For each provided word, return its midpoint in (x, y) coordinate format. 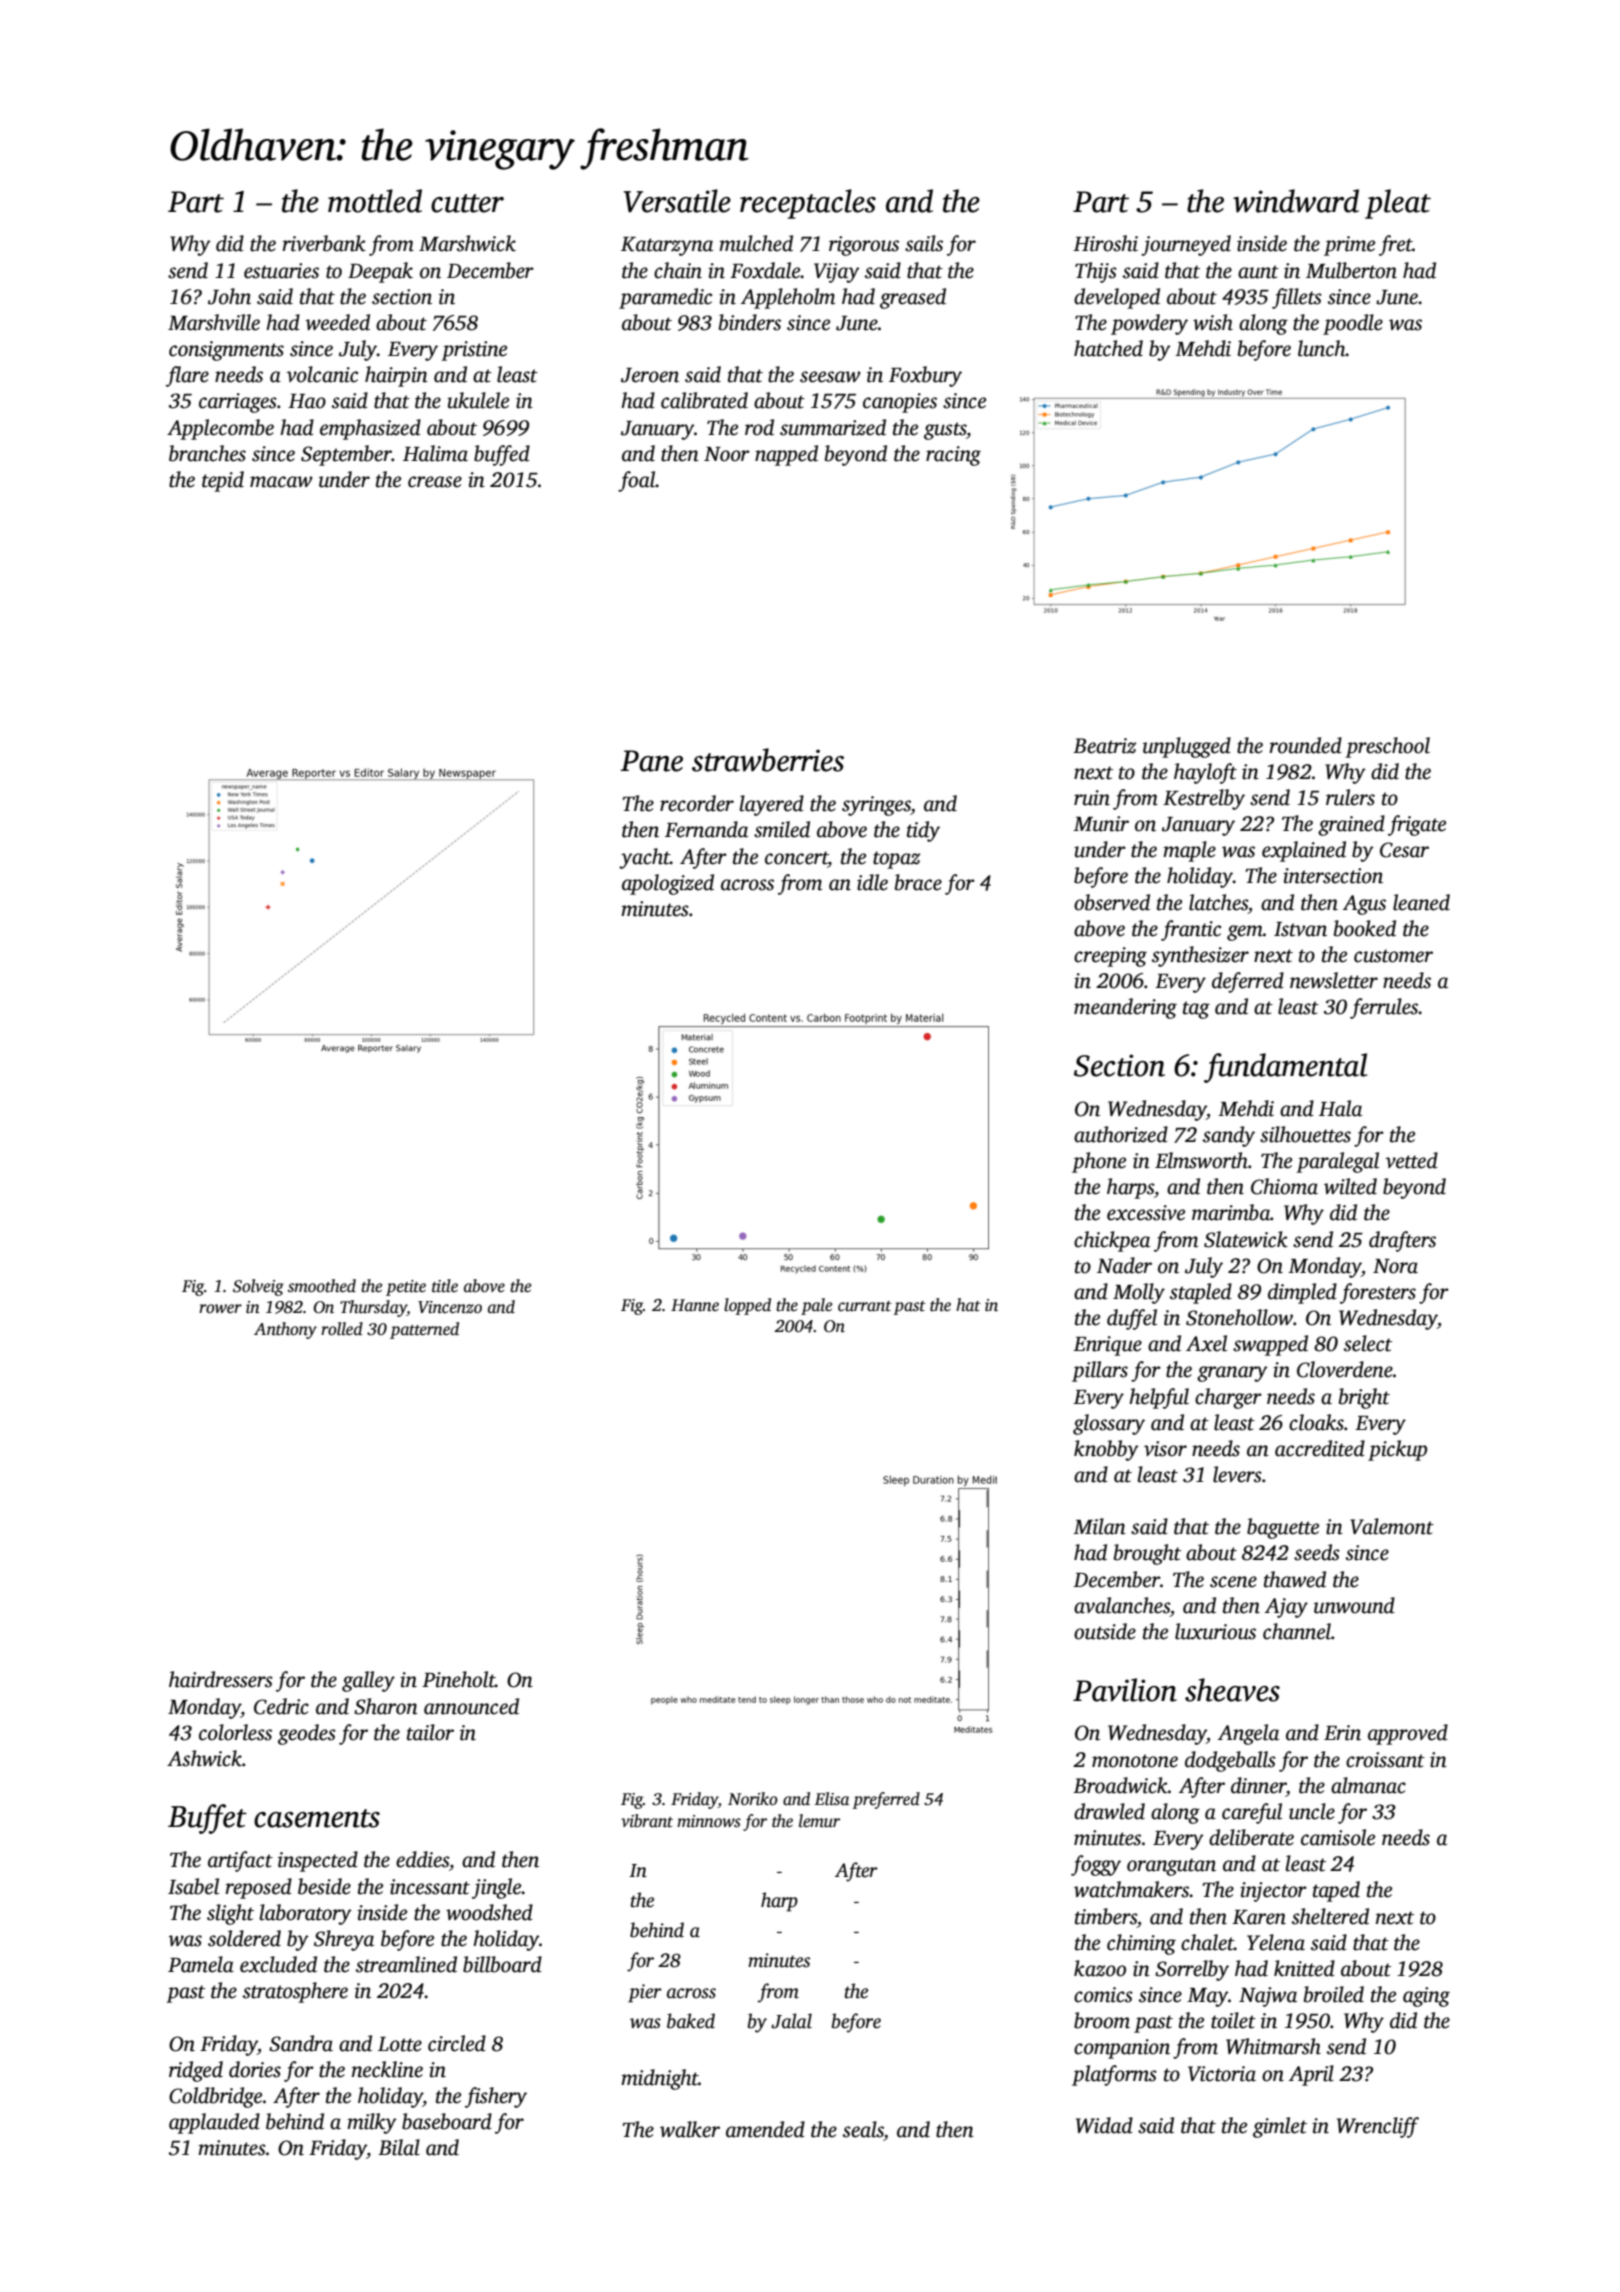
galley (368, 1681)
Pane (651, 761)
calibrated (704, 400)
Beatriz (1104, 746)
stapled (1201, 1293)
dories (255, 2069)
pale (816, 1306)
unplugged (1187, 747)
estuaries (281, 271)
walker (690, 2129)
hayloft (1205, 773)
